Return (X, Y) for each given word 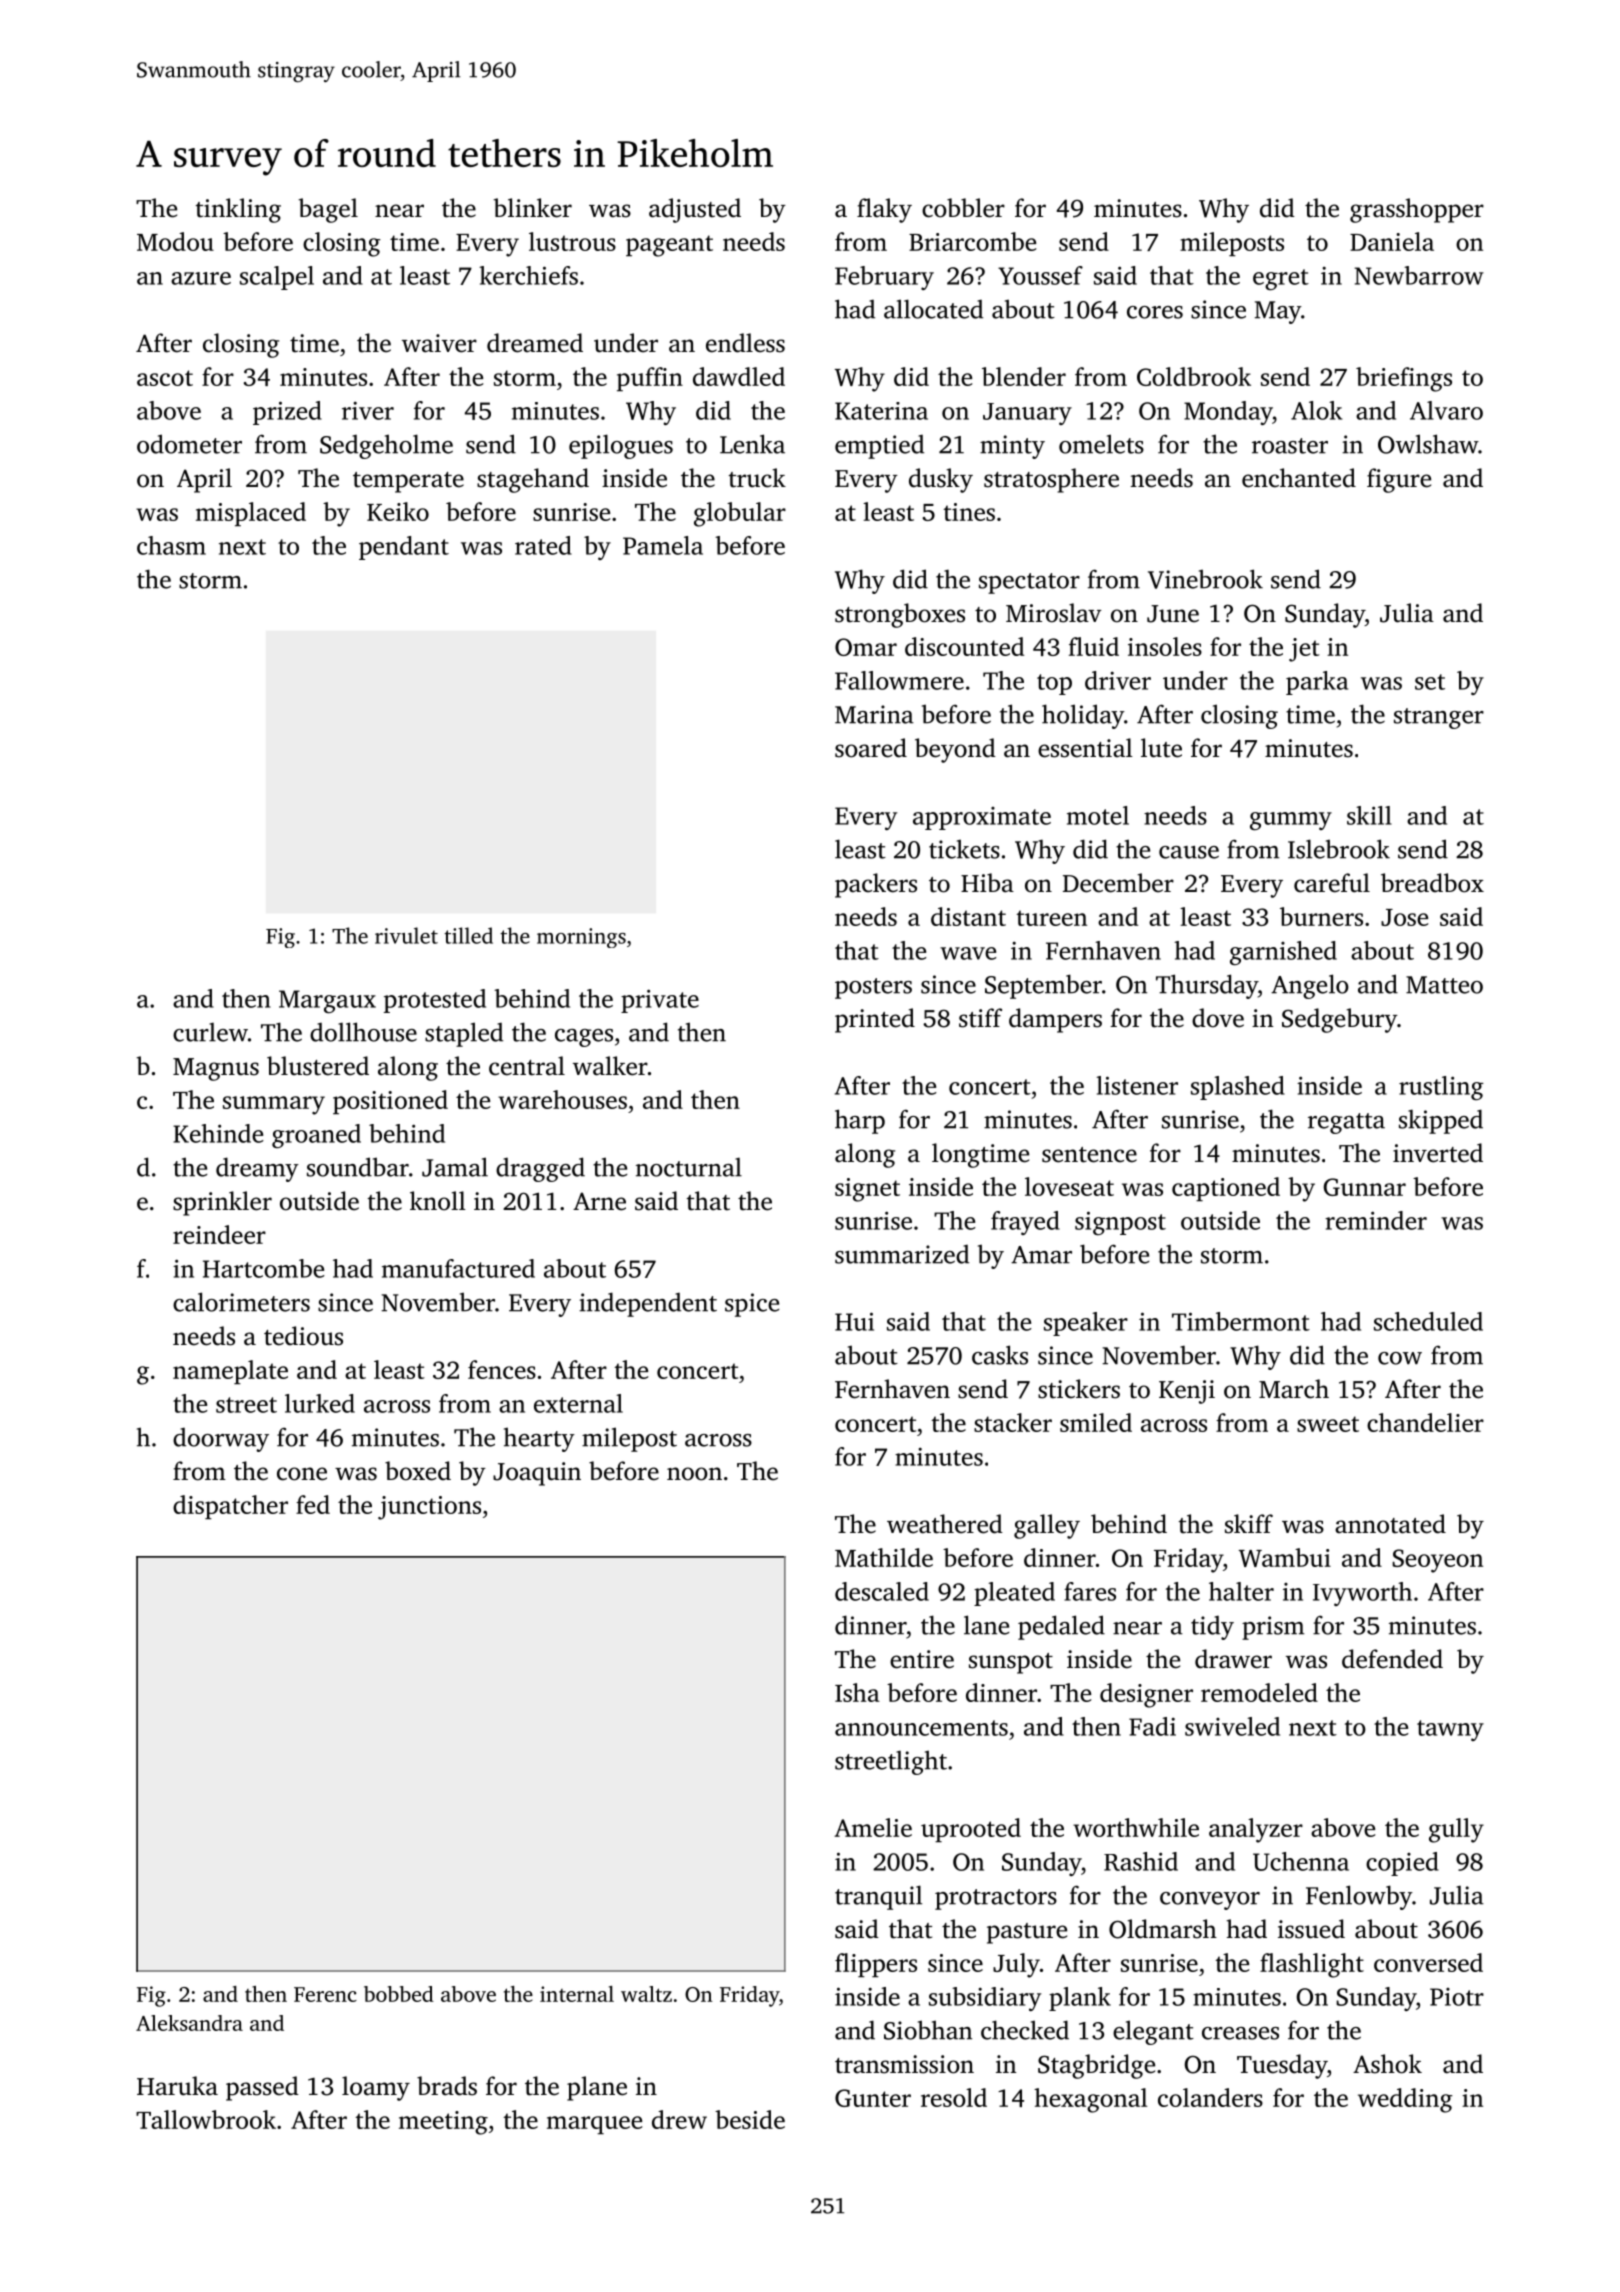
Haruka (177, 2086)
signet (867, 1190)
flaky (884, 210)
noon (694, 1474)
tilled (468, 935)
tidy (1212, 1628)
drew (679, 2119)
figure (1399, 480)
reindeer (219, 1234)
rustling (1441, 1088)
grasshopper (1417, 210)
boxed (418, 1471)
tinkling (238, 210)
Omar (866, 647)
